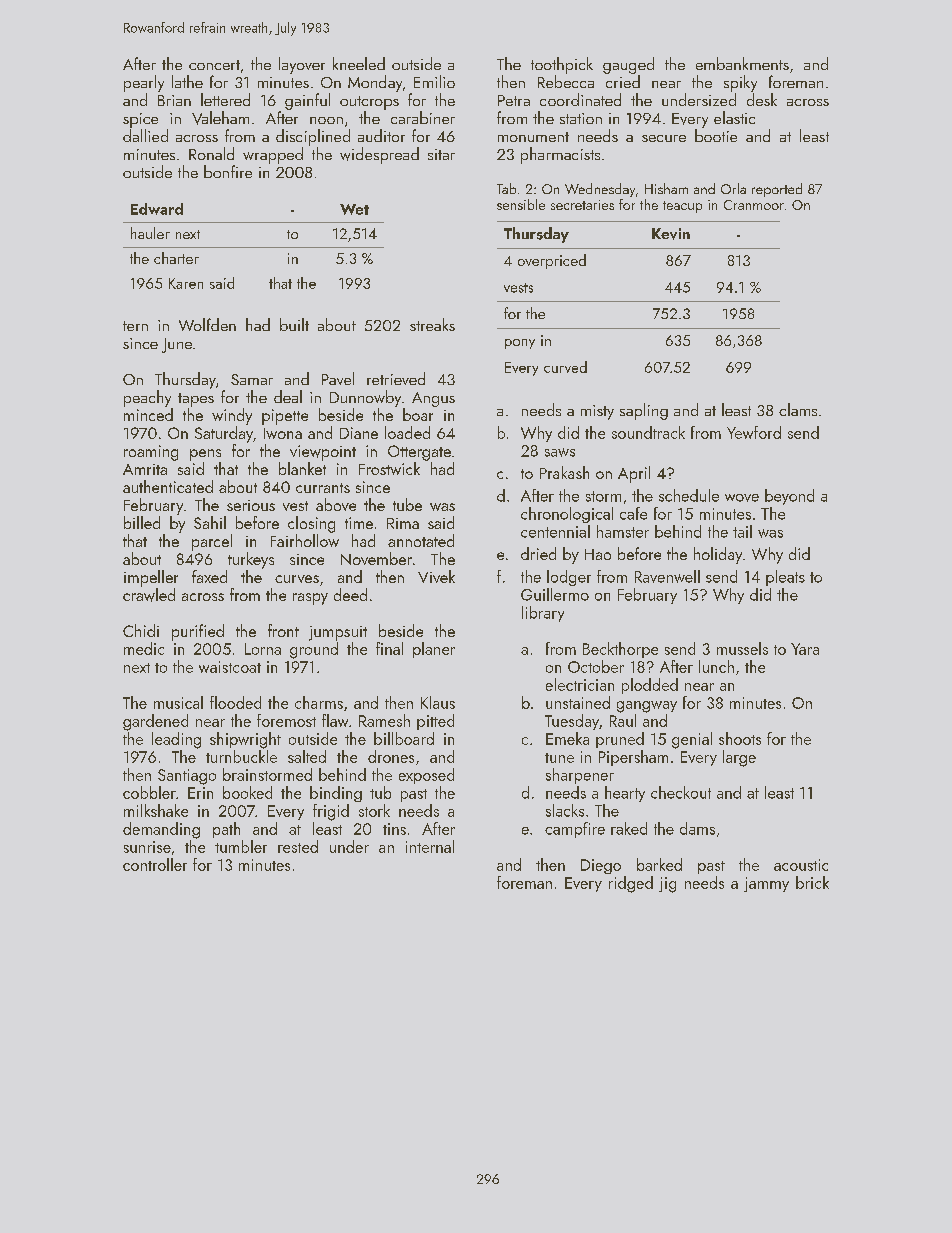 This screenshot has width=952, height=1233. What do you see at coordinates (144, 83) in the screenshot?
I see `pearly` at bounding box center [144, 83].
